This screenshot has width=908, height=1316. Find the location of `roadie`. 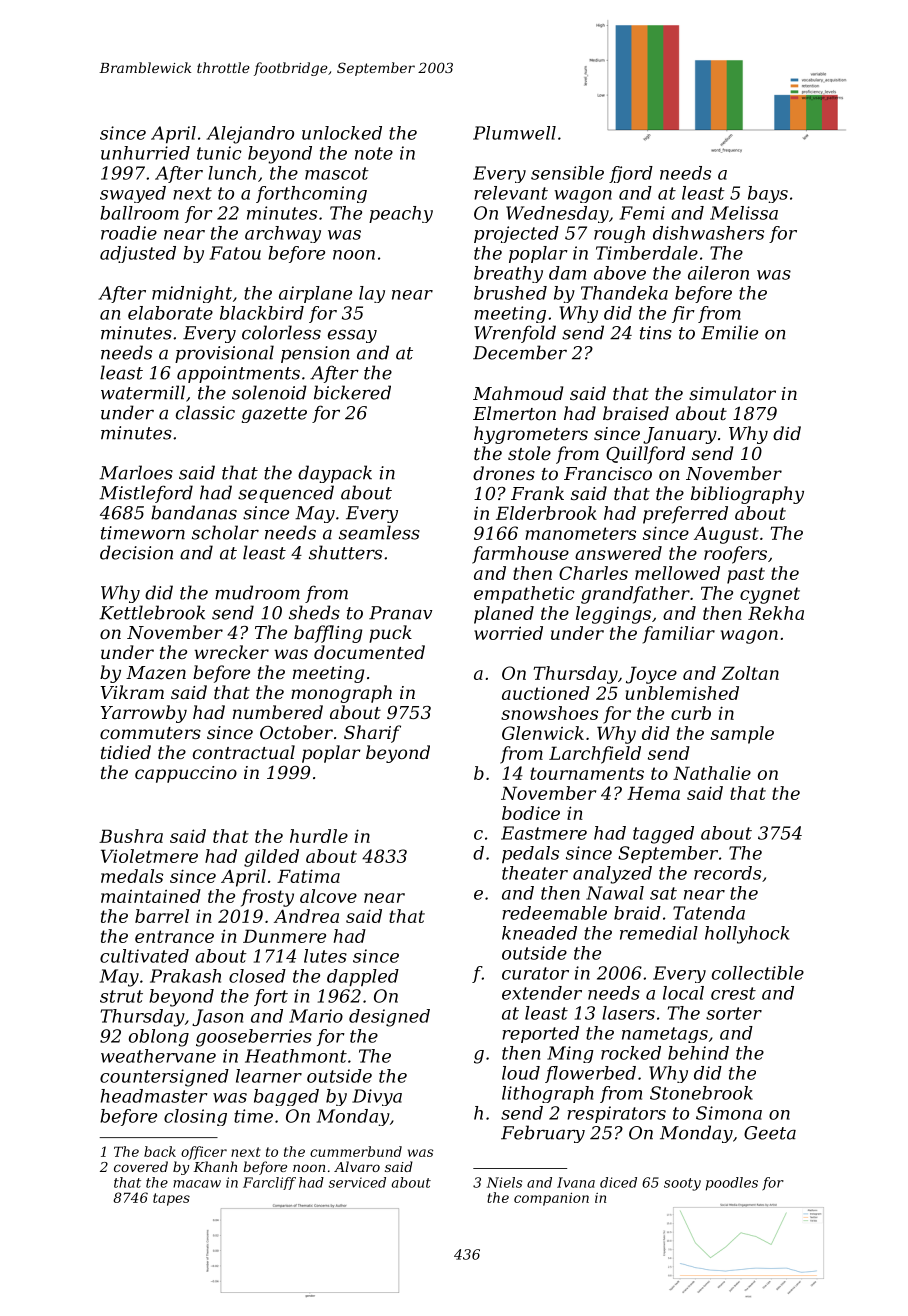

roadie is located at coordinates (129, 233).
